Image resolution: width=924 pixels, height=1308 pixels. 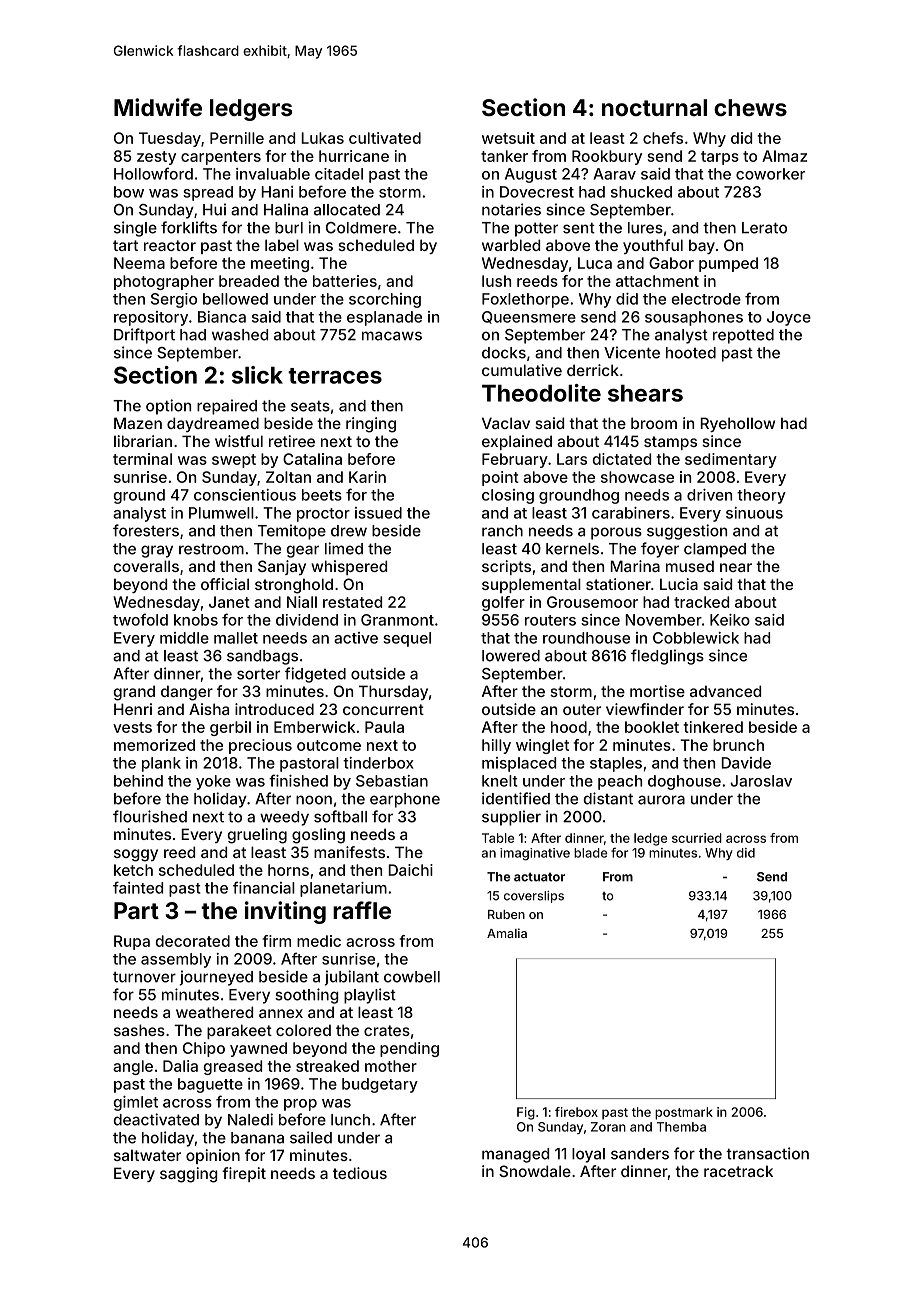 What do you see at coordinates (654, 107) in the document?
I see `nocturnal` at bounding box center [654, 107].
